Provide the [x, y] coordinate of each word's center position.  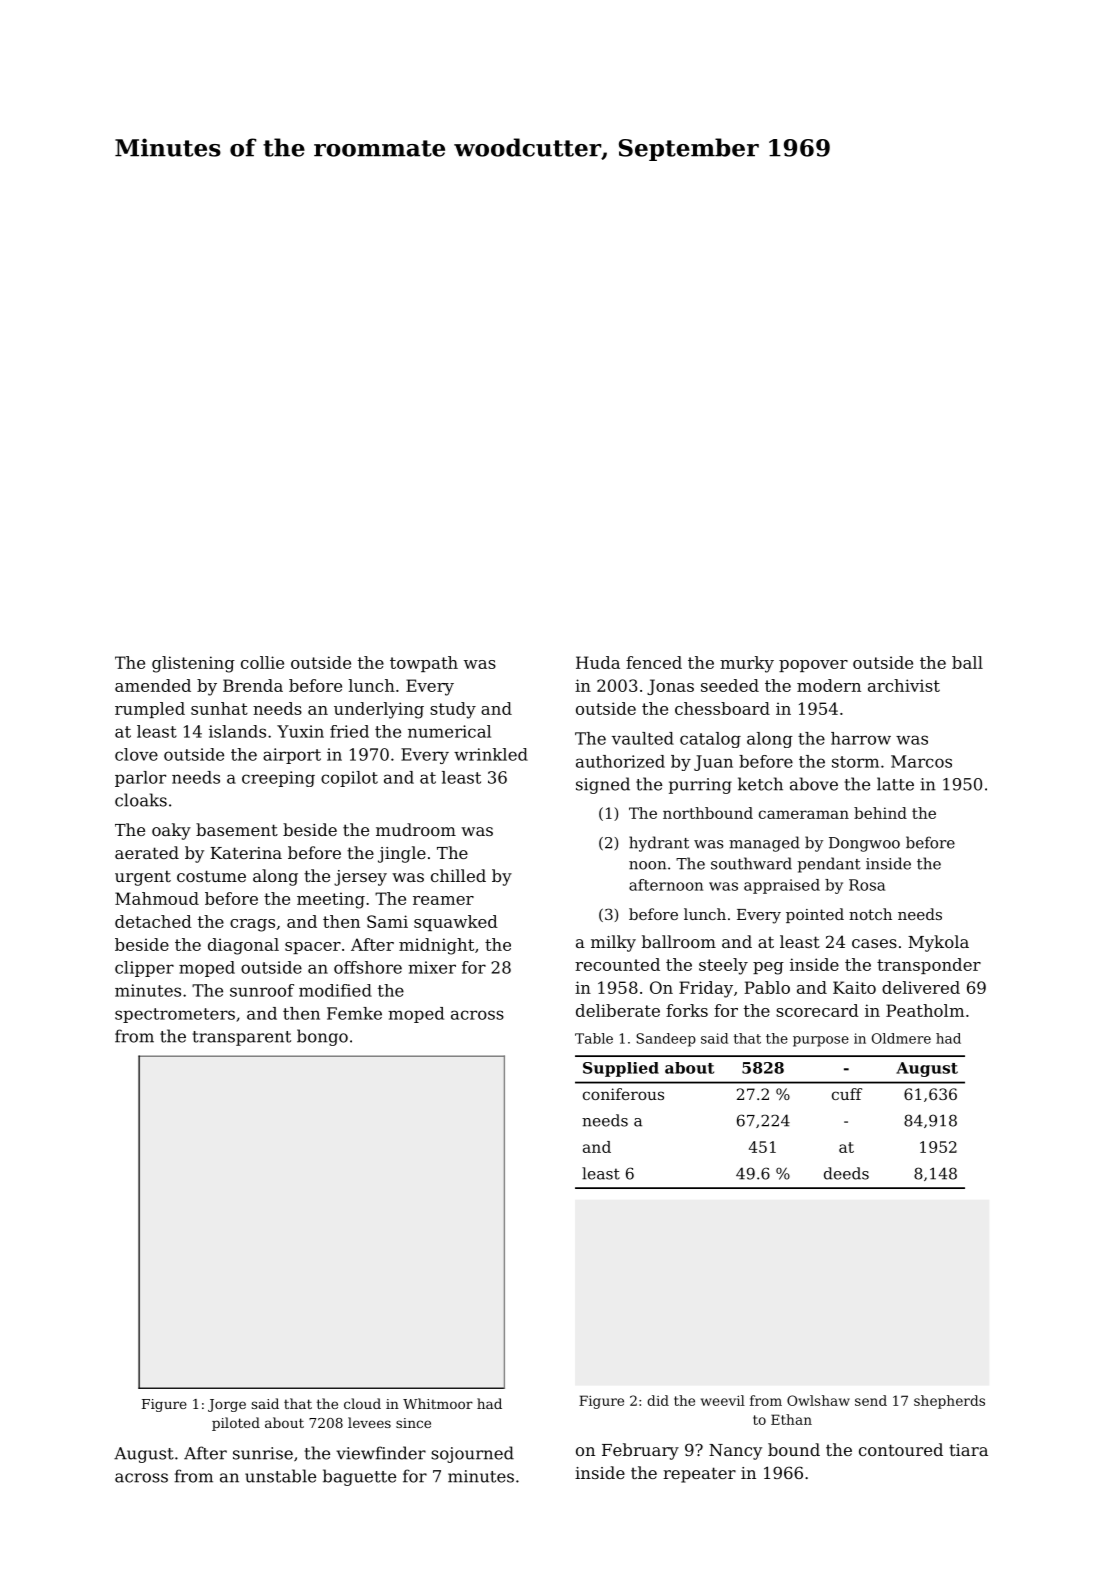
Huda [598, 662]
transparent [241, 1038]
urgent [143, 878]
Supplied [621, 1069]
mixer [432, 967]
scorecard [817, 1010]
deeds [846, 1173]
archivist [904, 685]
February [640, 1451]
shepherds [949, 1402]
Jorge [227, 1405]
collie [262, 662]
